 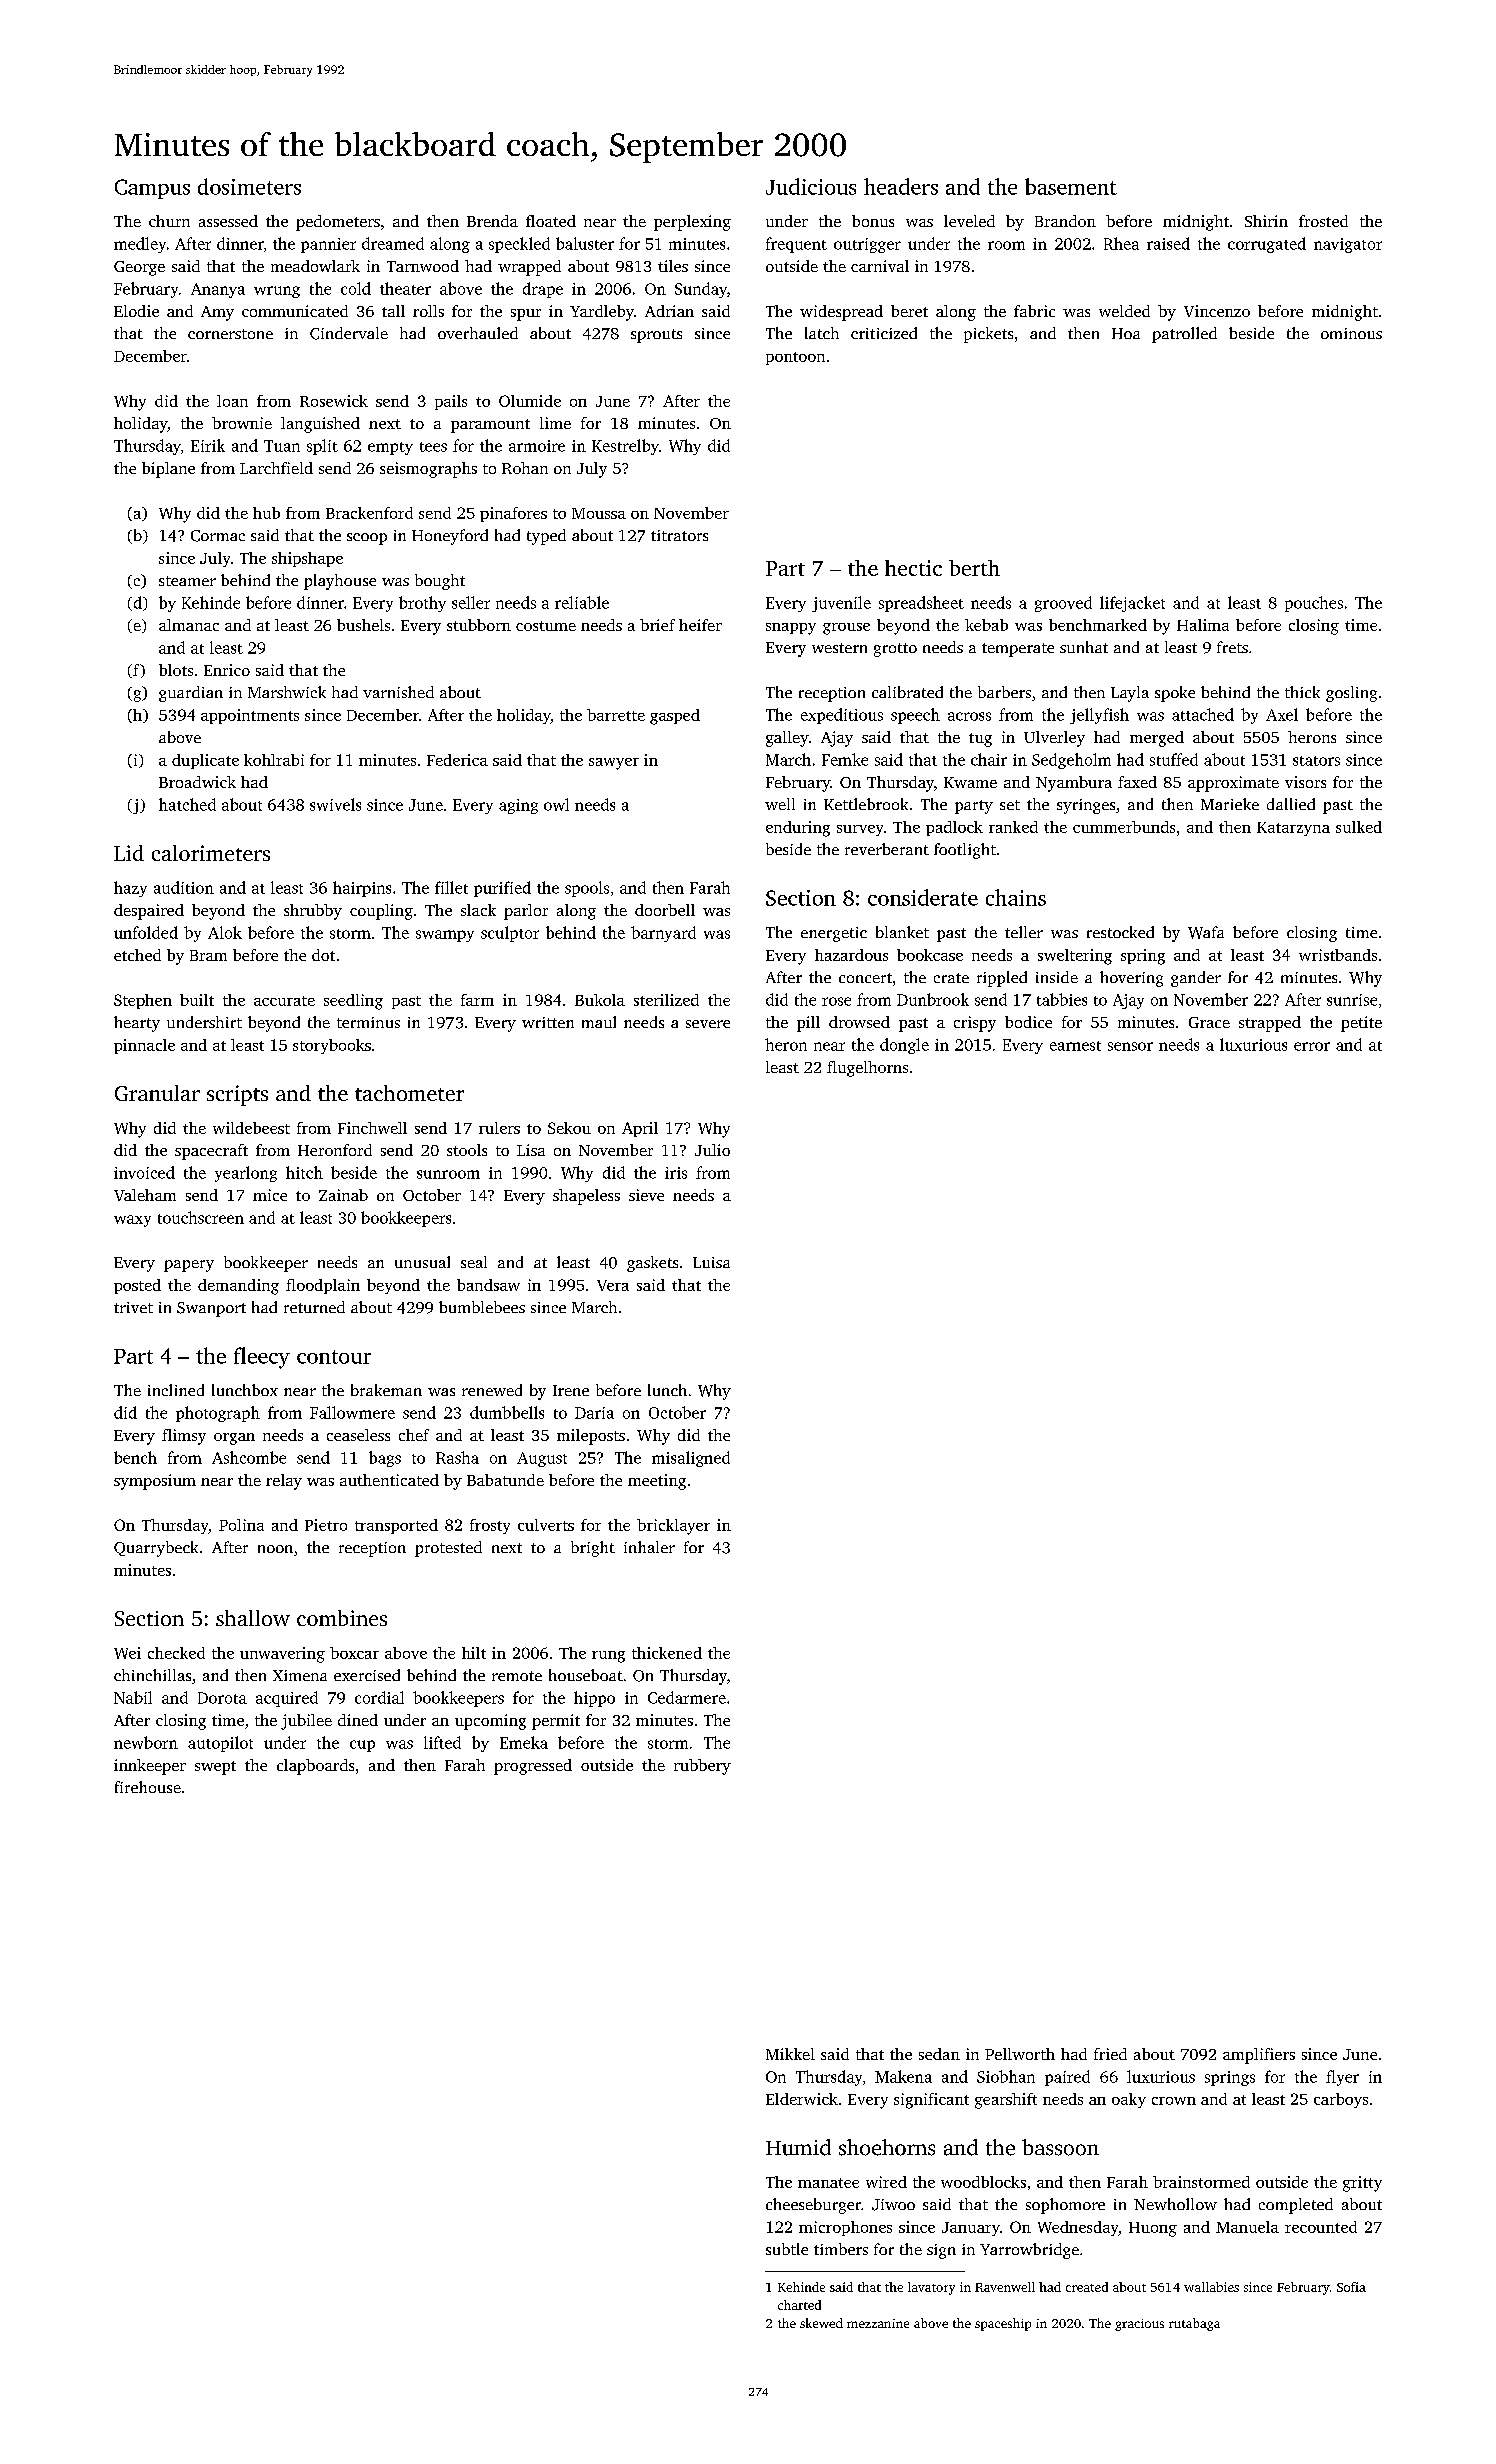 I want to click on criticized, so click(x=884, y=333).
